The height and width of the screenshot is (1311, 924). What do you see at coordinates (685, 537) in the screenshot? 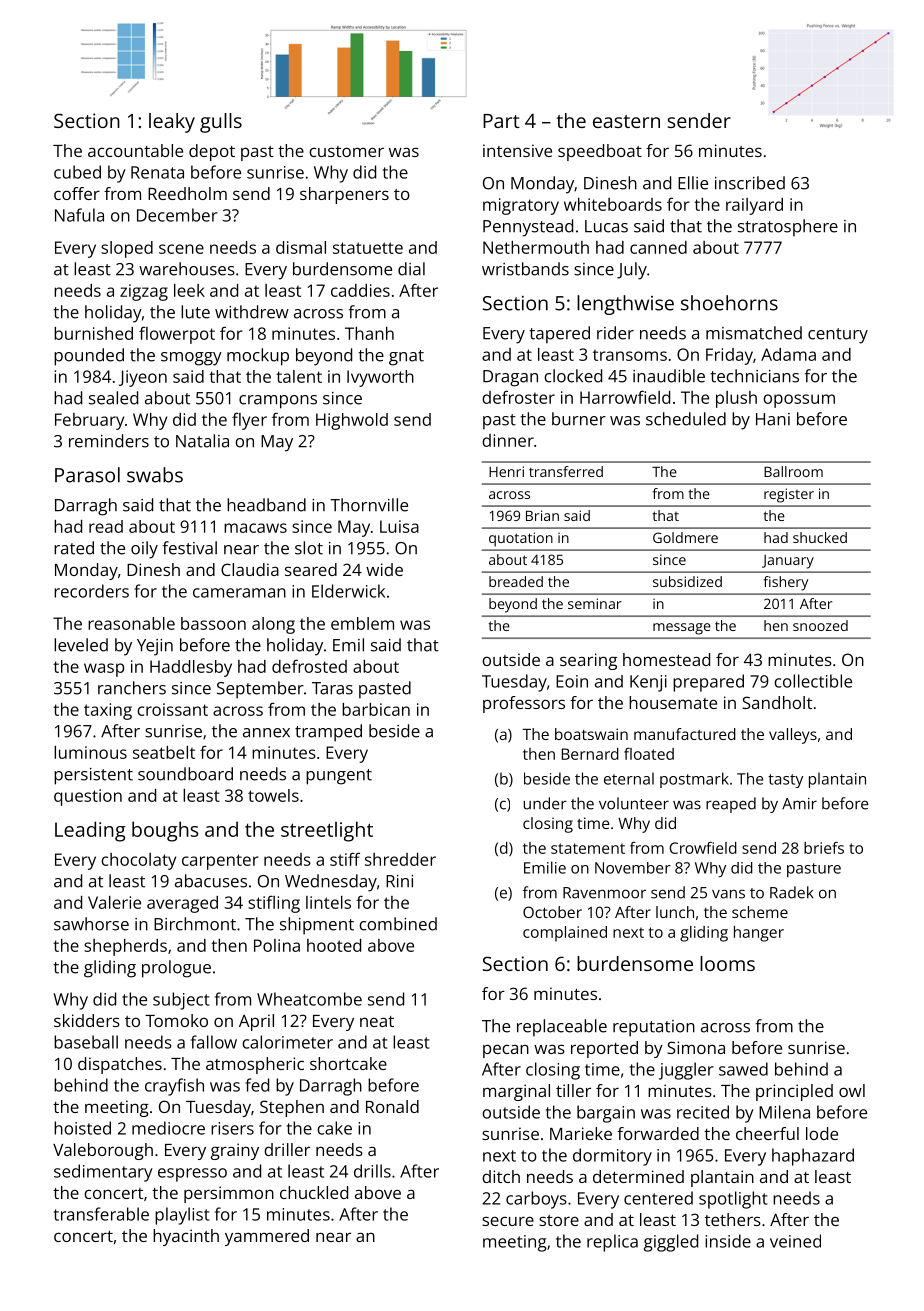
I see `Goldmere` at bounding box center [685, 537].
